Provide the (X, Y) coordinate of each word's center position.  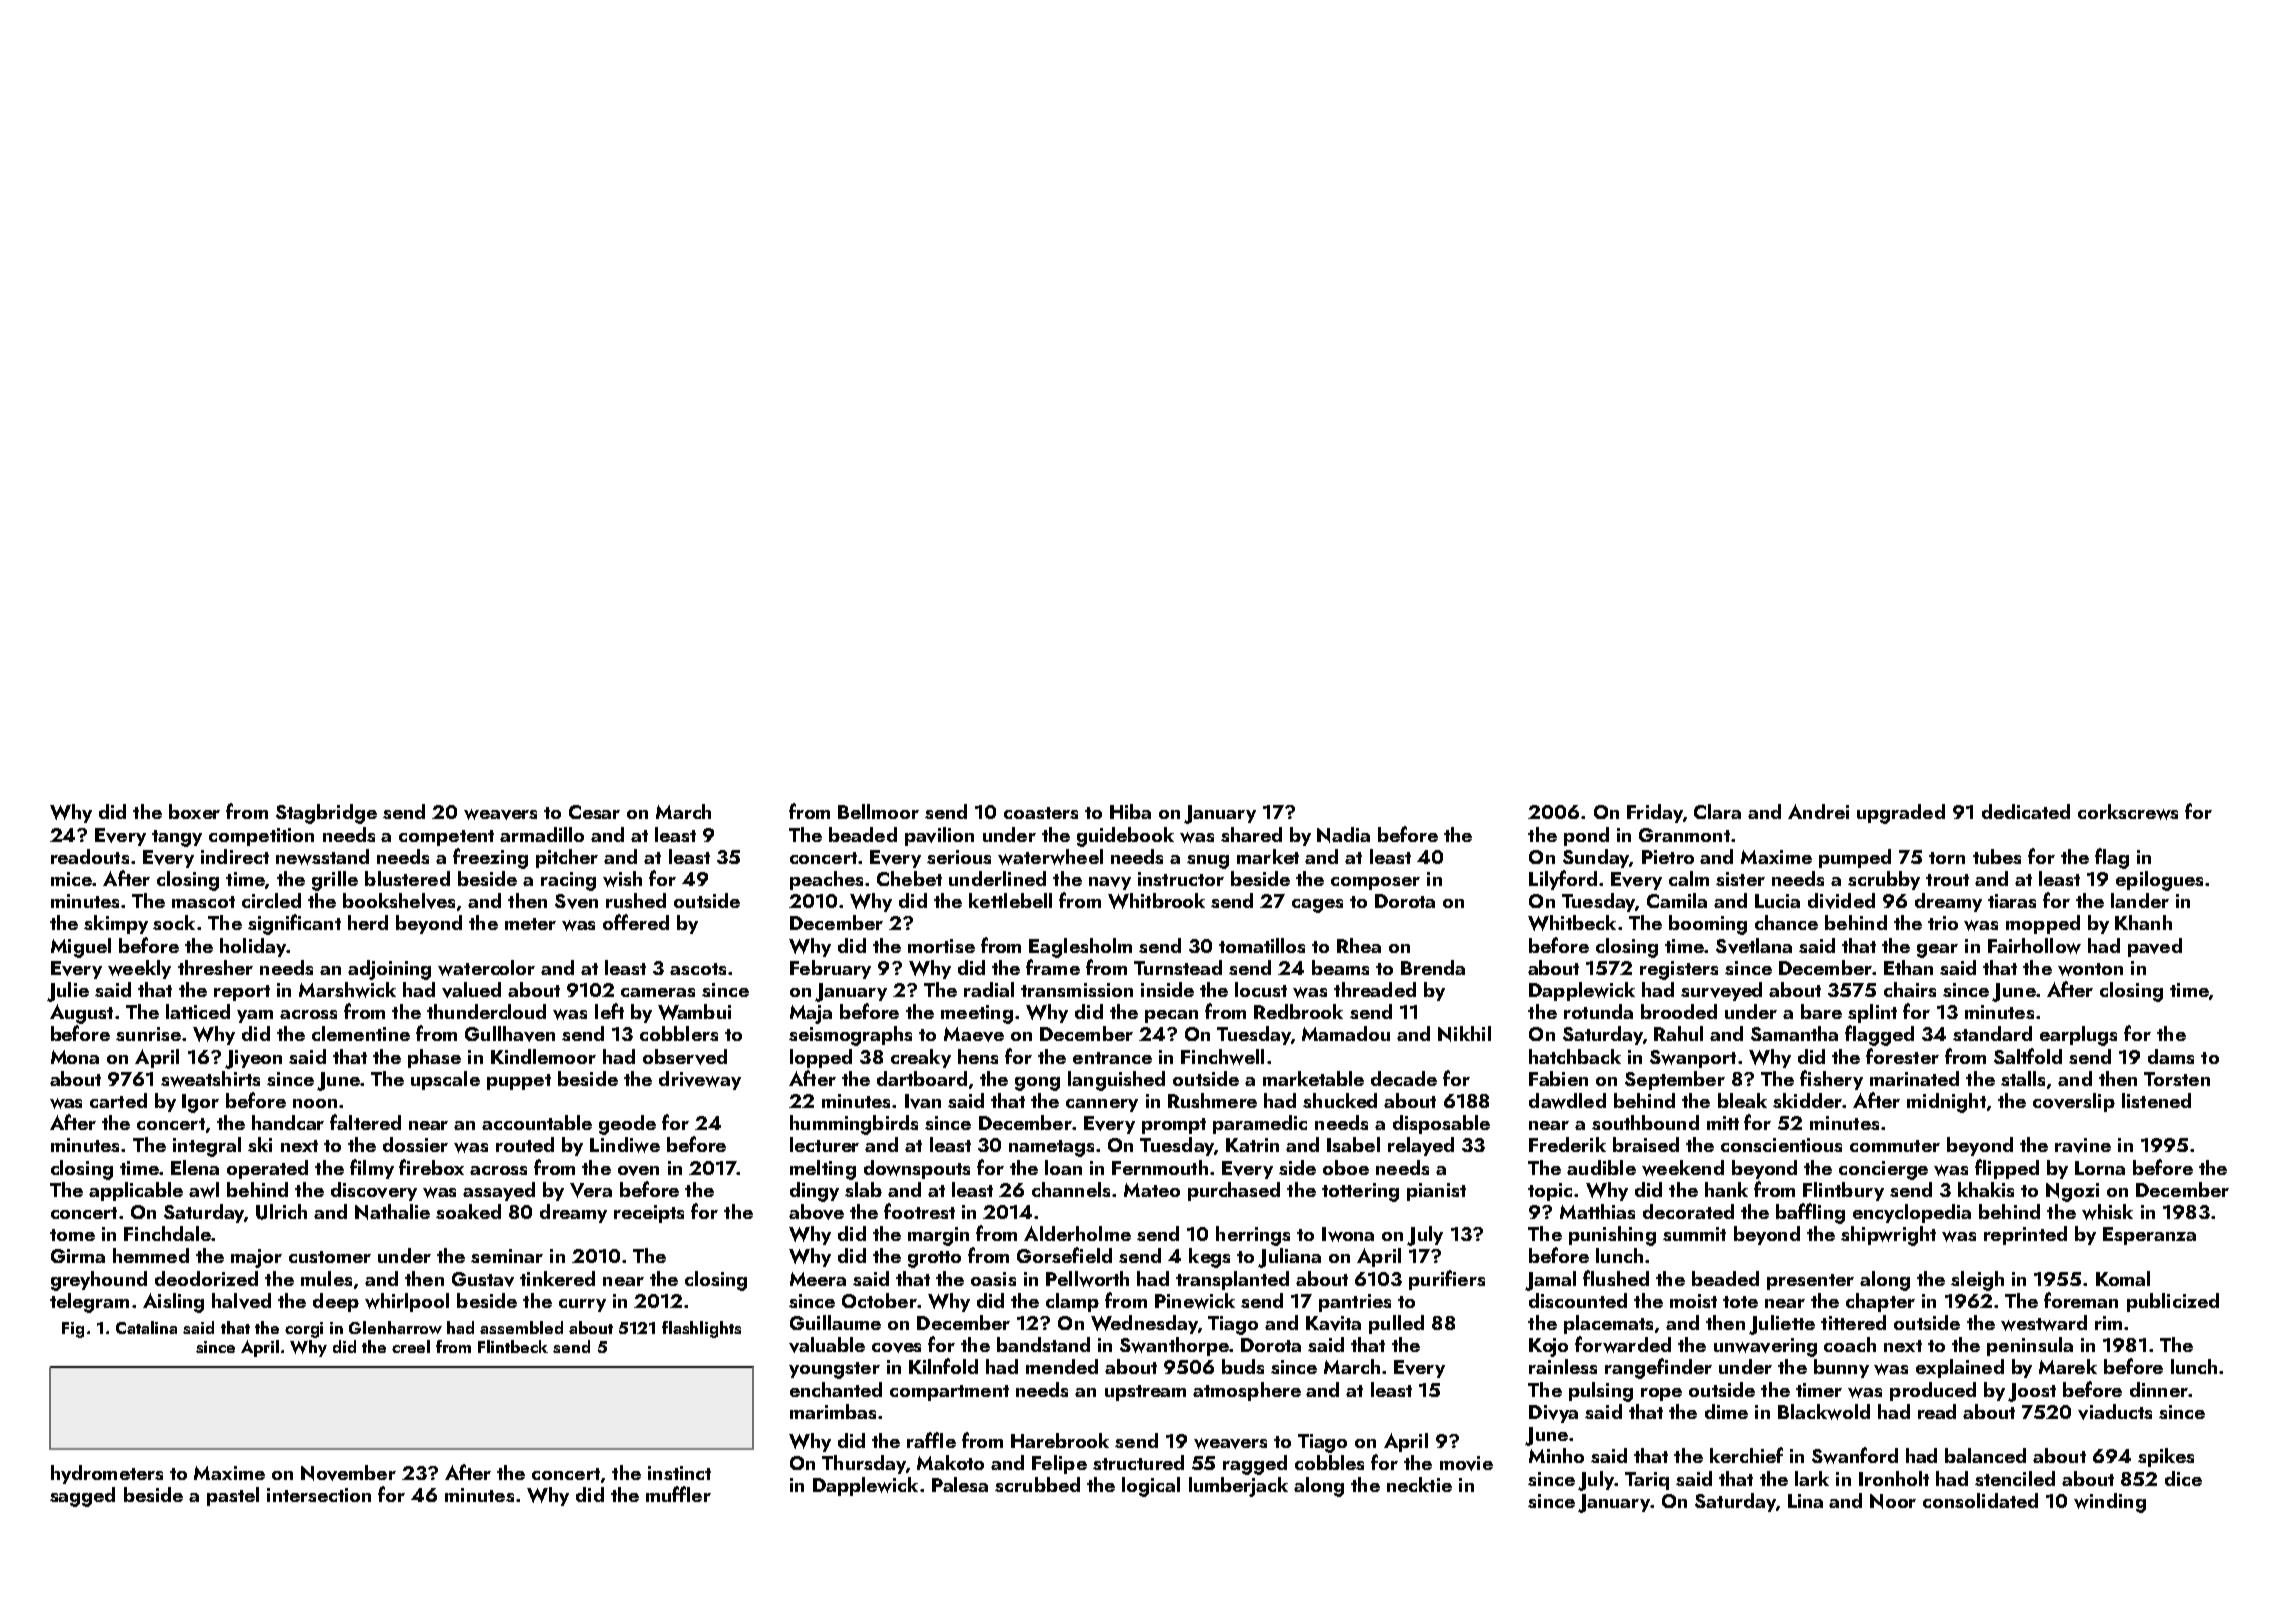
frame (1053, 967)
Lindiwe (625, 1145)
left (609, 1011)
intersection (319, 1495)
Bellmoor (878, 811)
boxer (194, 811)
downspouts (917, 1169)
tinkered (557, 1278)
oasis (993, 1279)
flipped (2007, 1169)
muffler (678, 1494)
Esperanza (2149, 1236)
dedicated (2026, 811)
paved (2155, 947)
